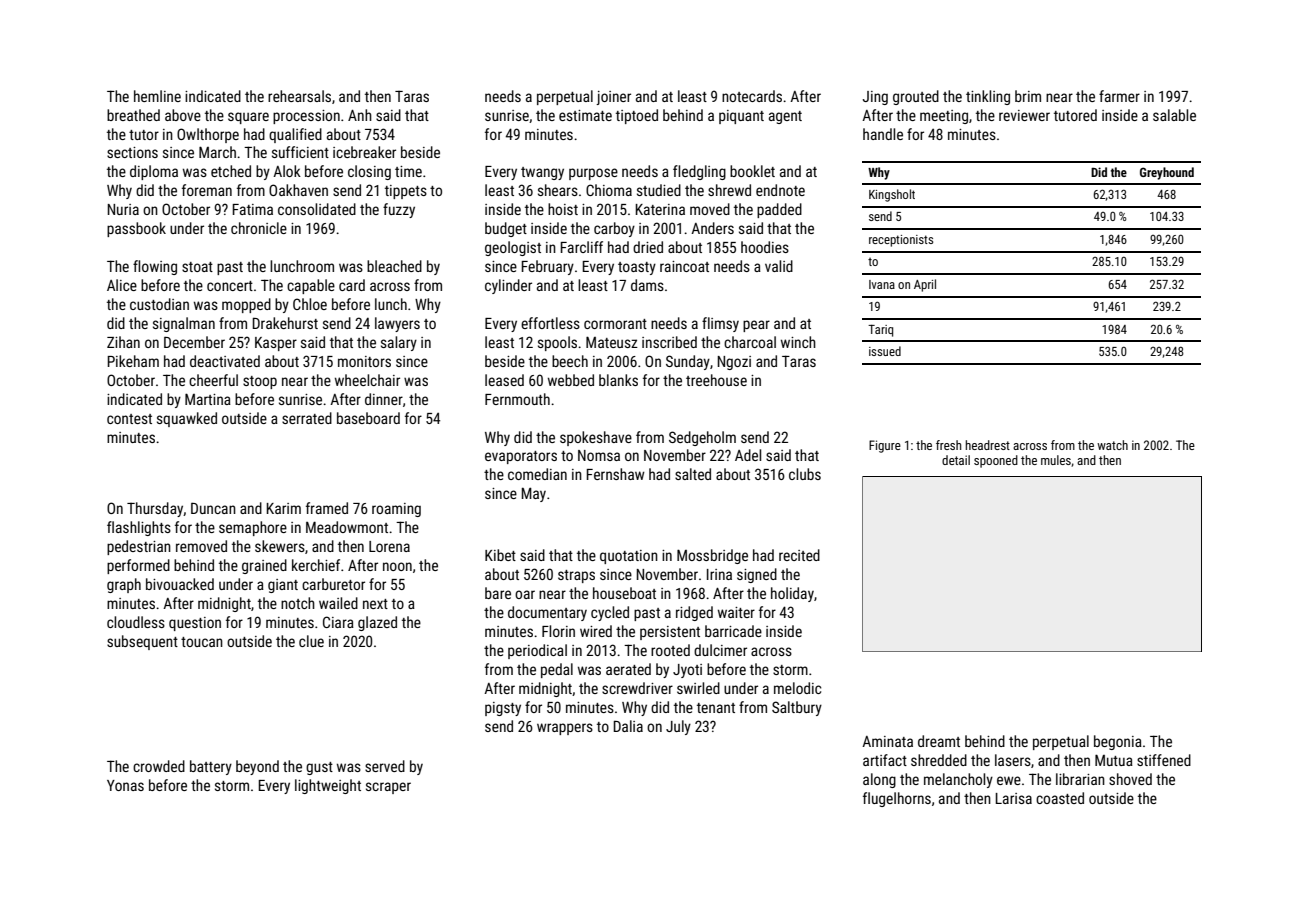 This page has height=924, width=1308. What do you see at coordinates (248, 118) in the page?
I see `square` at bounding box center [248, 118].
